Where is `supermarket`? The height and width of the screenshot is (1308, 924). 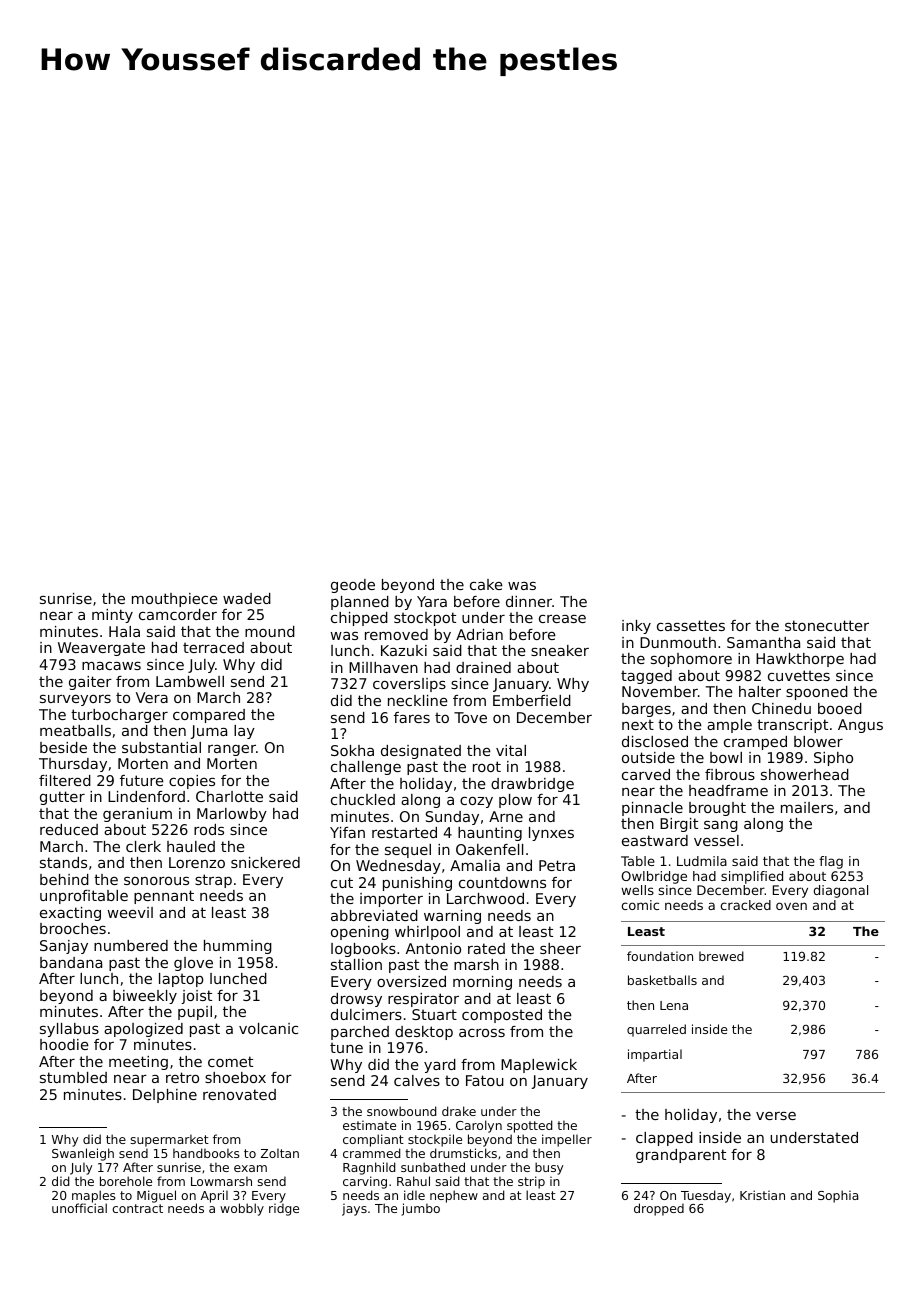
supermarket is located at coordinates (169, 1140).
